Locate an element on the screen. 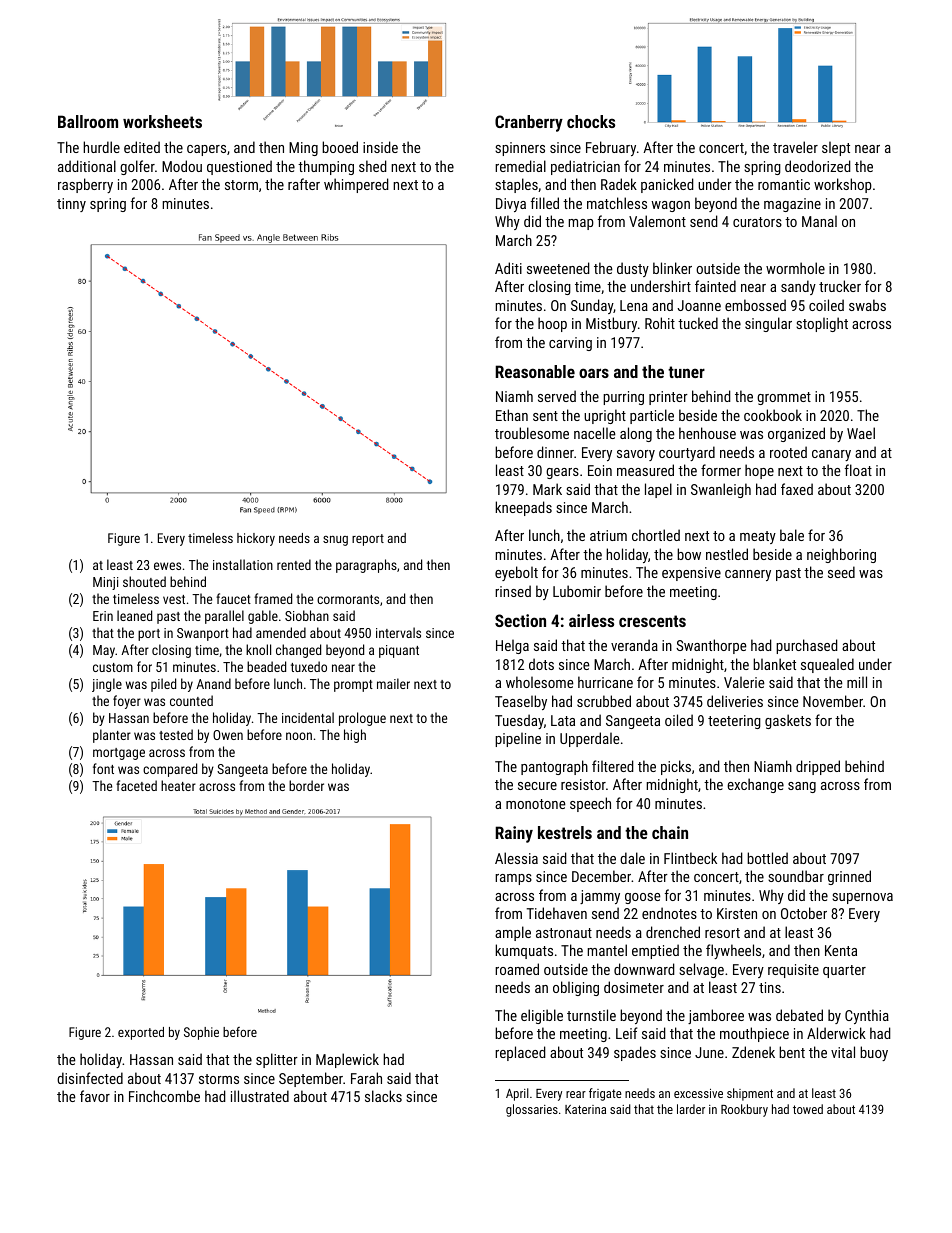 Image resolution: width=952 pixels, height=1233 pixels. compared is located at coordinates (170, 770).
